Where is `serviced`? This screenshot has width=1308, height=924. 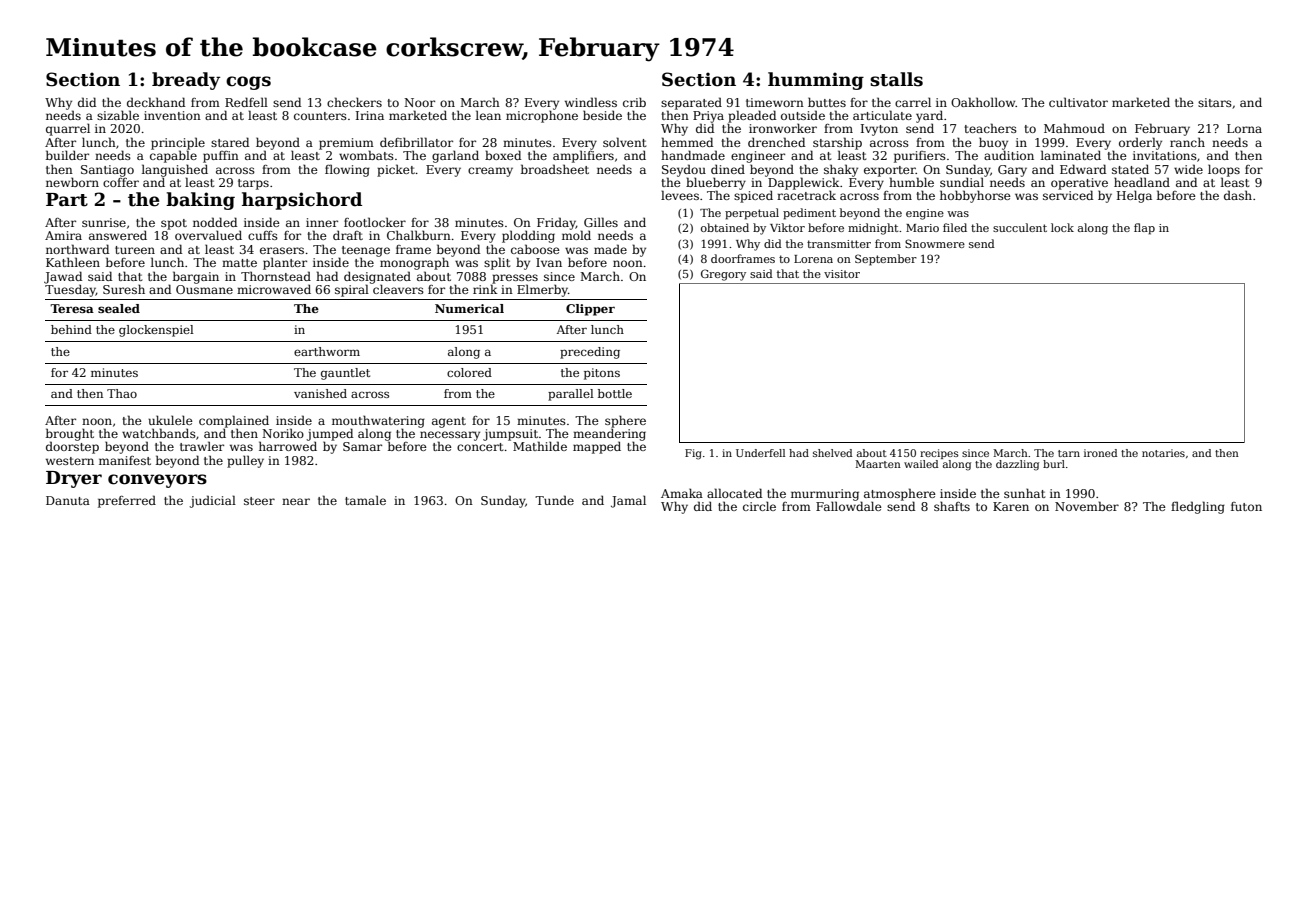 serviced is located at coordinates (1068, 195).
